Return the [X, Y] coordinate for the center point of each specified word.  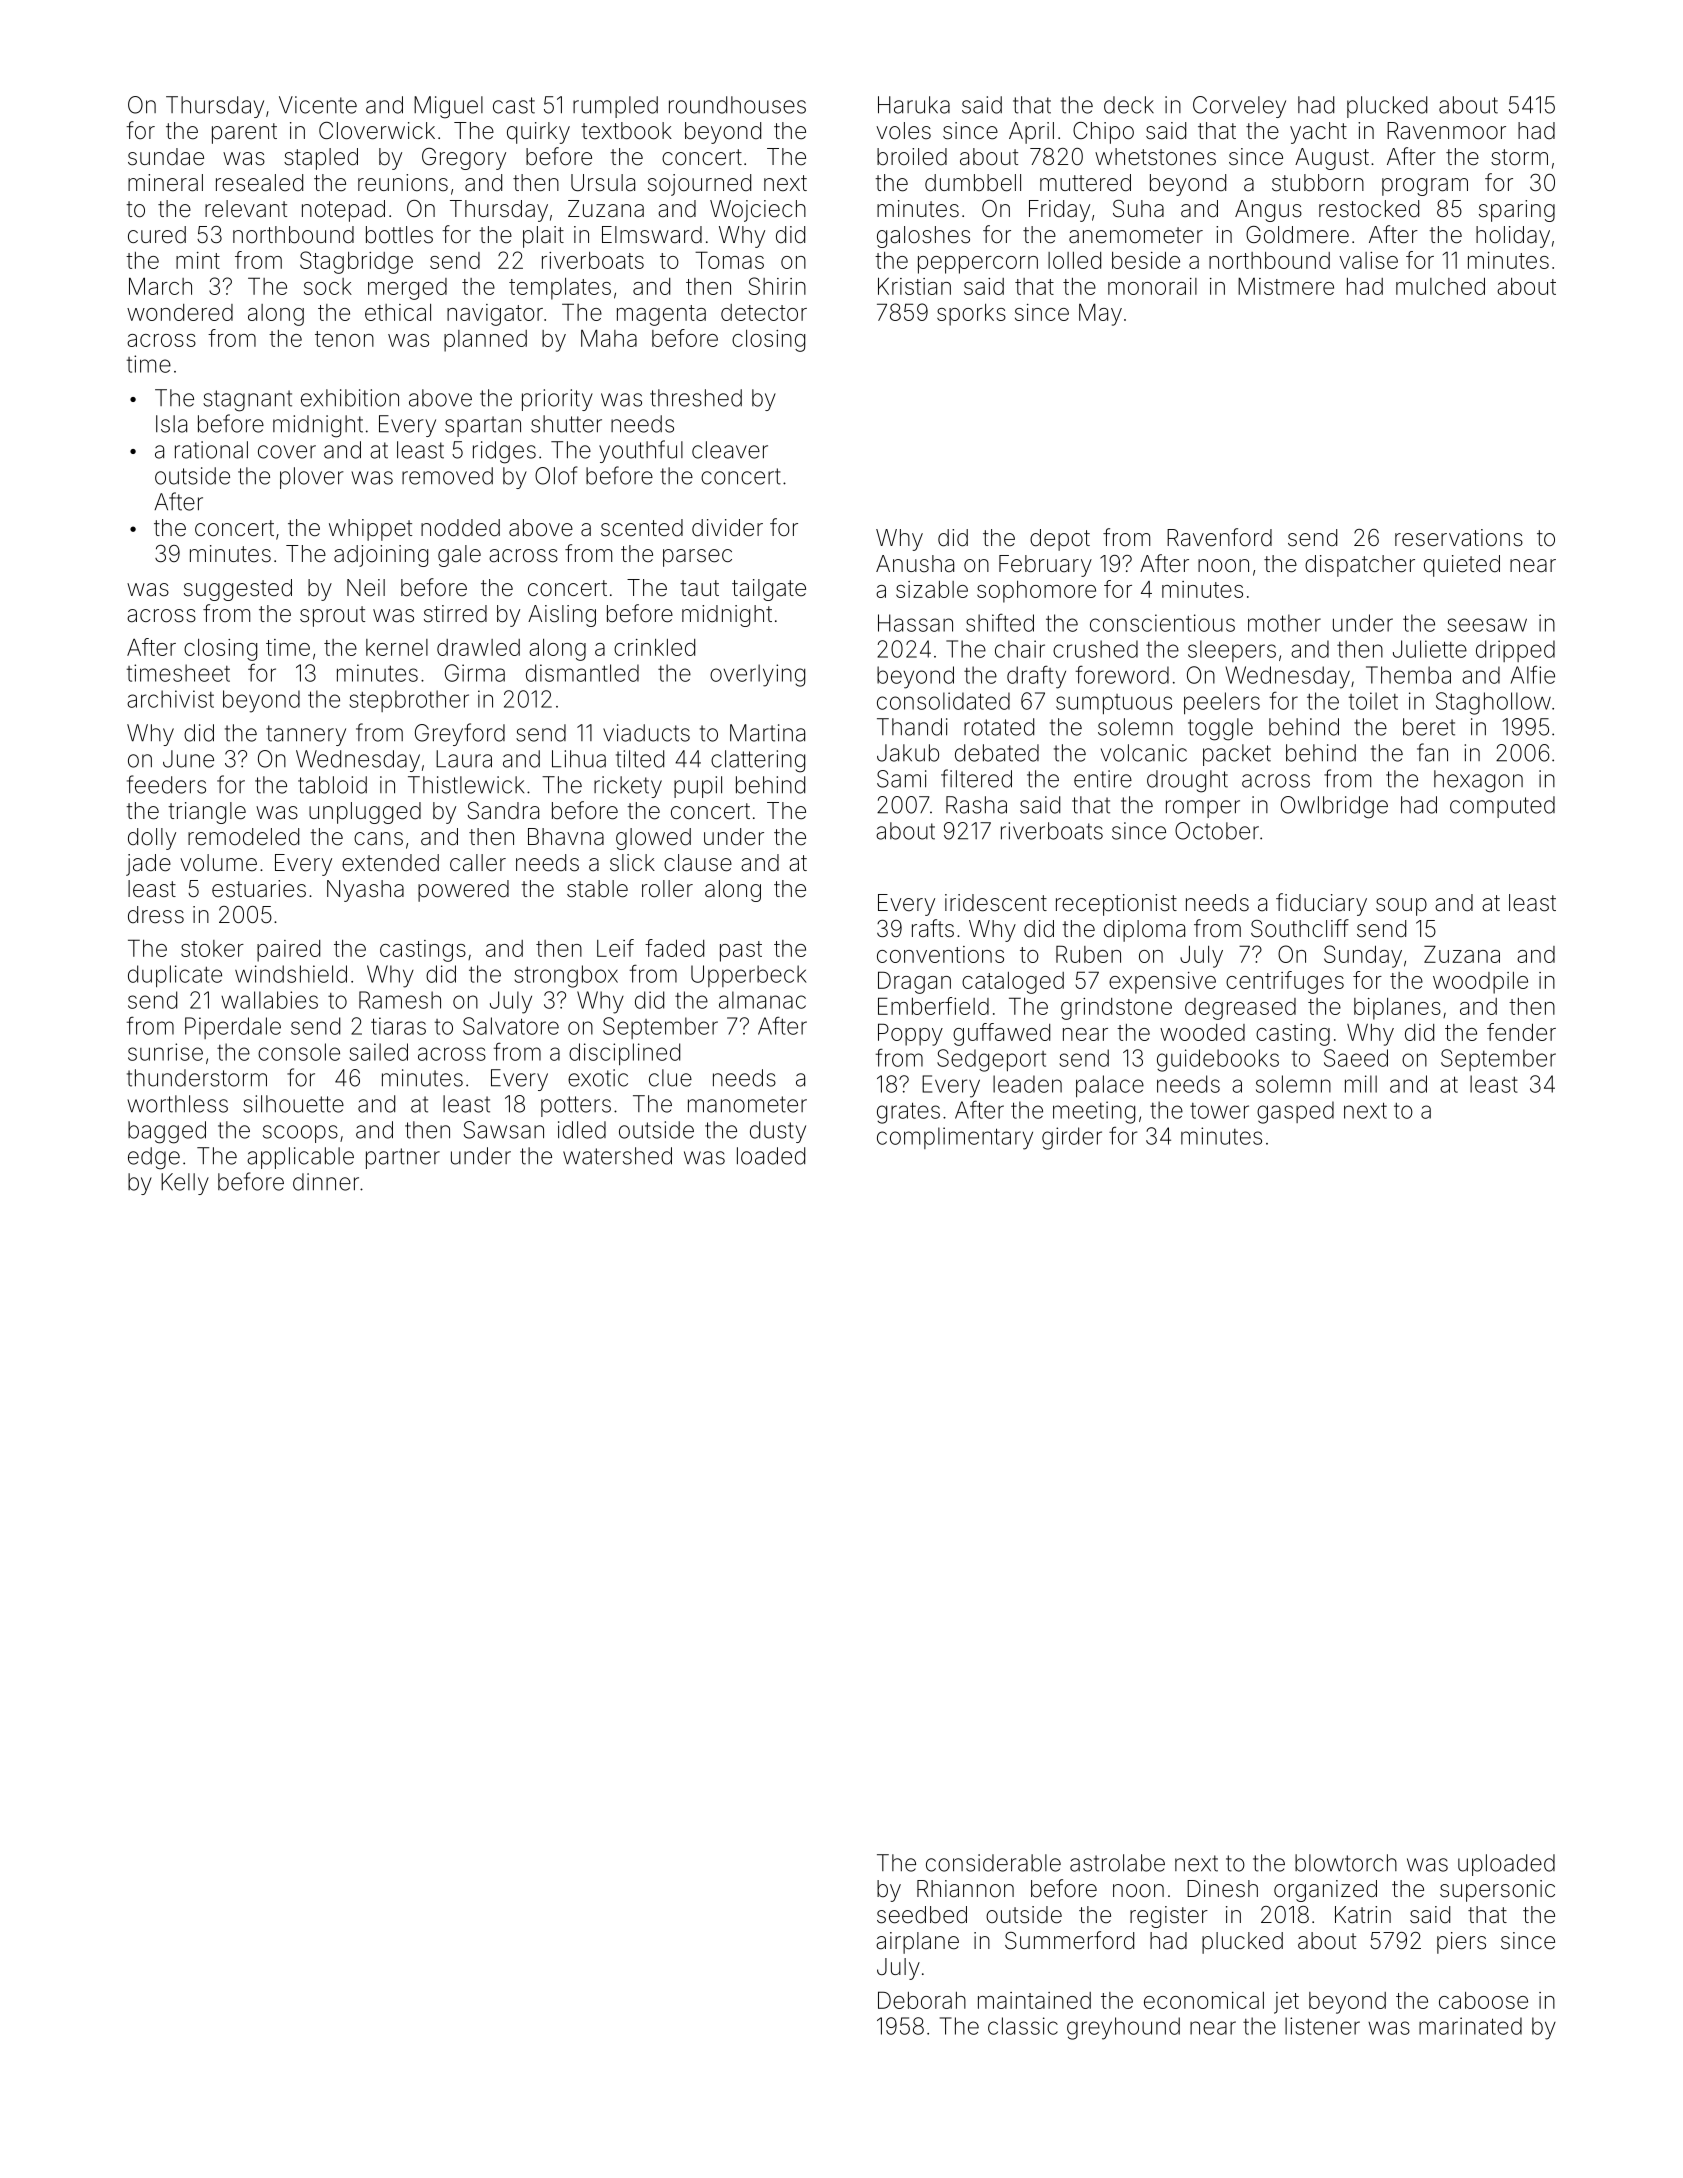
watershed [617, 1156]
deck [1129, 105]
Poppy [910, 1034]
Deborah [922, 2000]
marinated [1470, 2026]
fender [1521, 1032]
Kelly [185, 1184]
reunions [403, 183]
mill [1361, 1084]
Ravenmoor [1446, 131]
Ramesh [400, 1000]
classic [1023, 2026]
